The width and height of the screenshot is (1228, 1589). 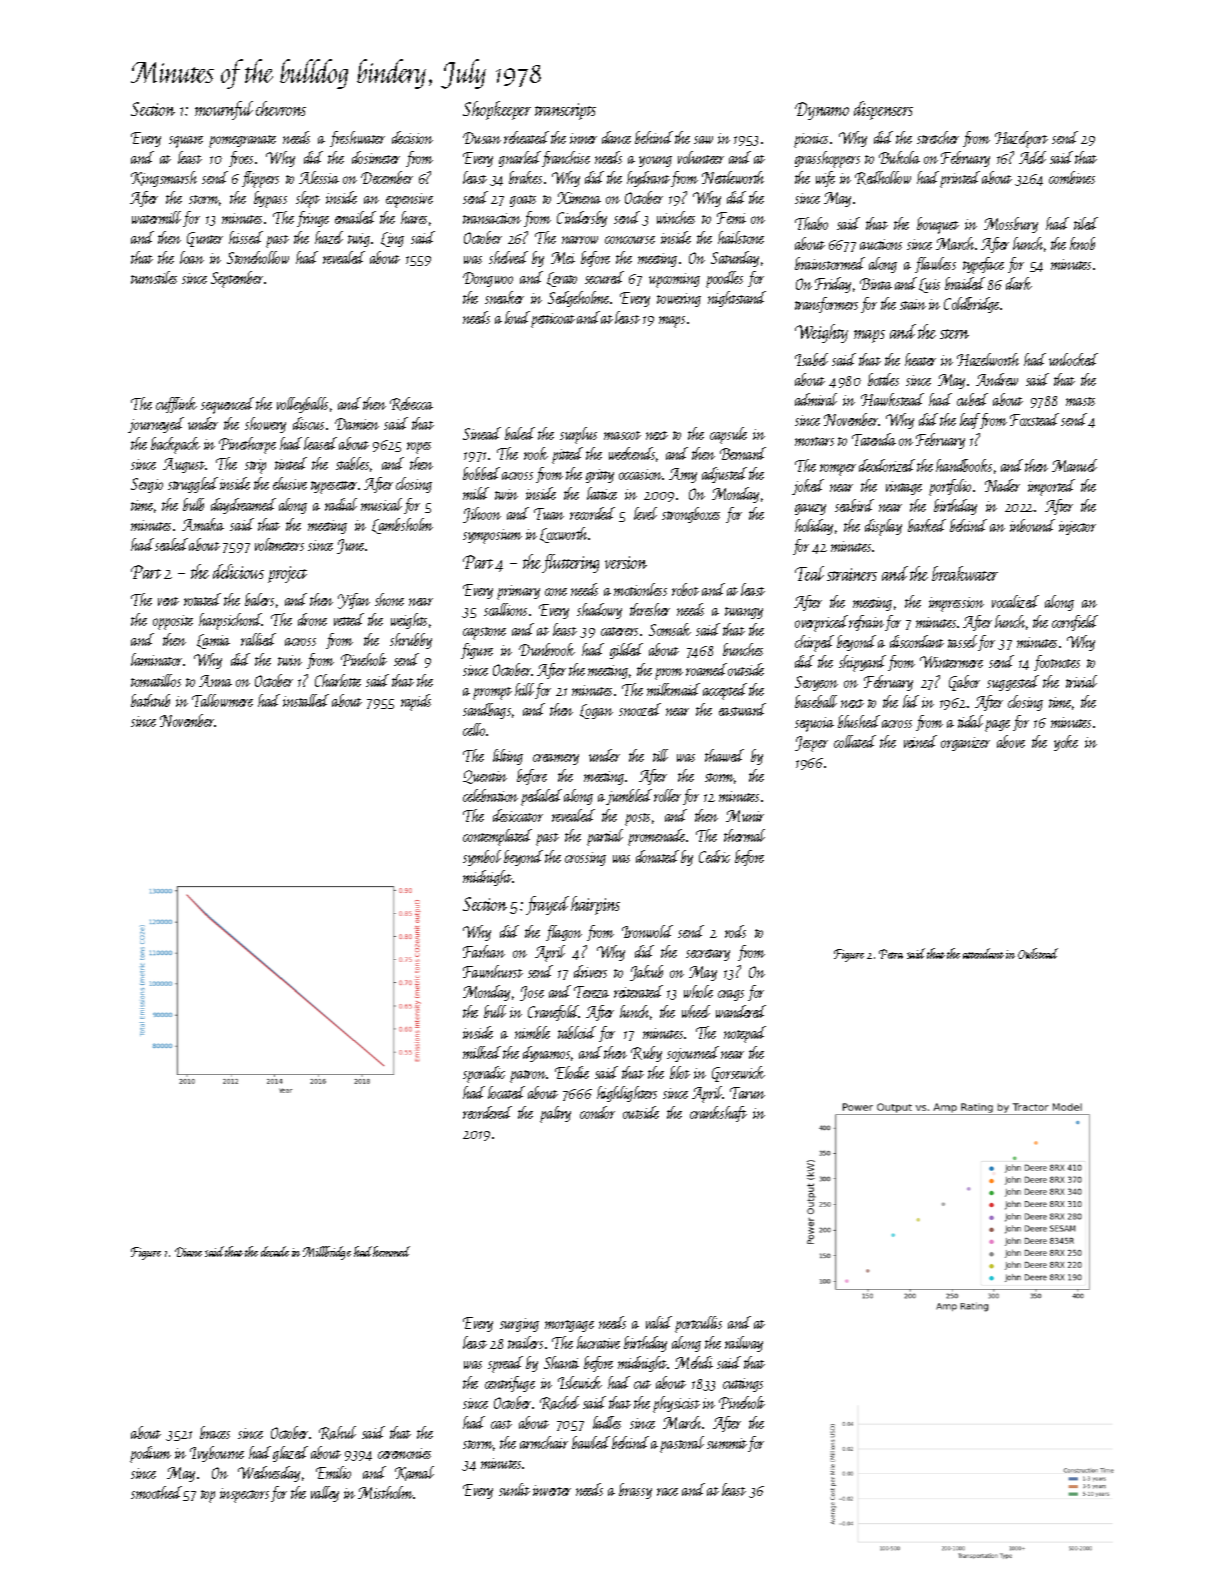 What do you see at coordinates (186, 142) in the screenshot?
I see `square` at bounding box center [186, 142].
